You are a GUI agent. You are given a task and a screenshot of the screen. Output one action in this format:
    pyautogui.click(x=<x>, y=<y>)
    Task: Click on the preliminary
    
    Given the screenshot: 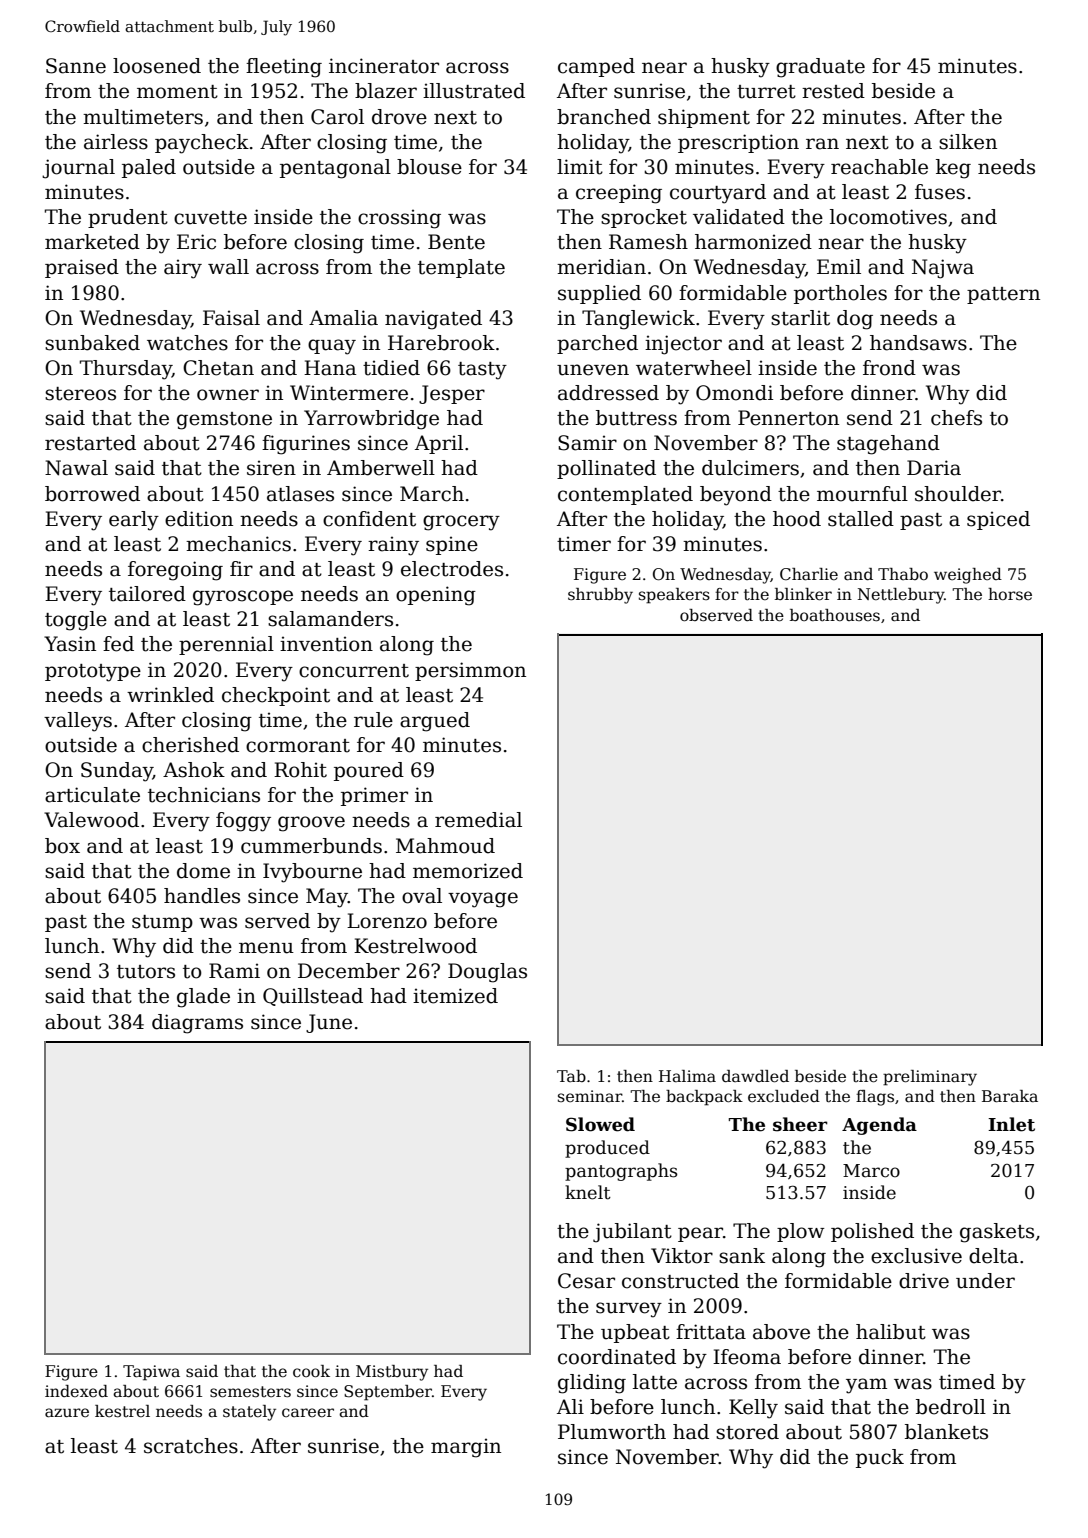 What is the action you would take?
    pyautogui.click(x=930, y=1078)
